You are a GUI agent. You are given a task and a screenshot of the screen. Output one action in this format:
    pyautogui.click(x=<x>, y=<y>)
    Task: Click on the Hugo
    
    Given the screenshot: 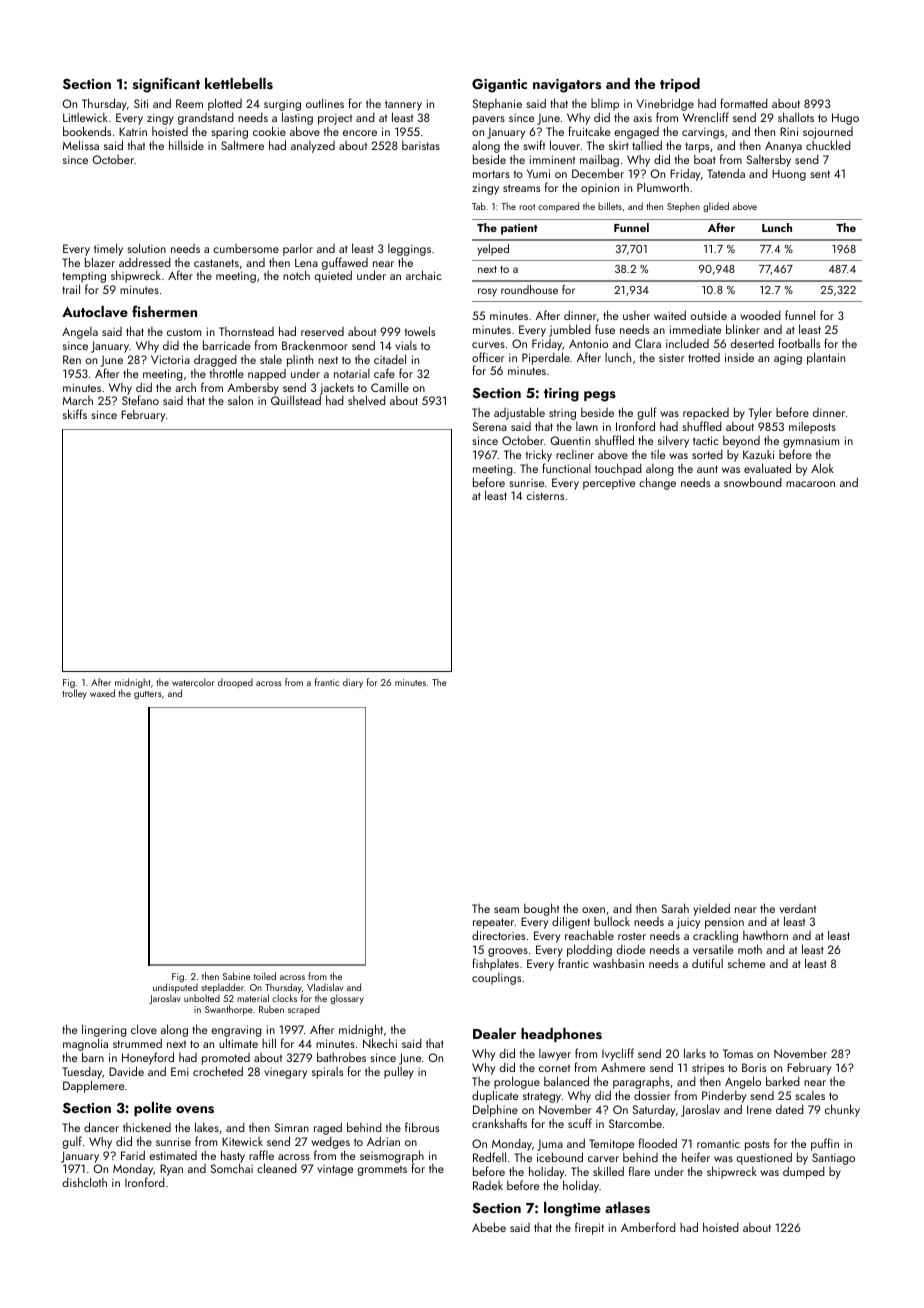 What is the action you would take?
    pyautogui.click(x=845, y=119)
